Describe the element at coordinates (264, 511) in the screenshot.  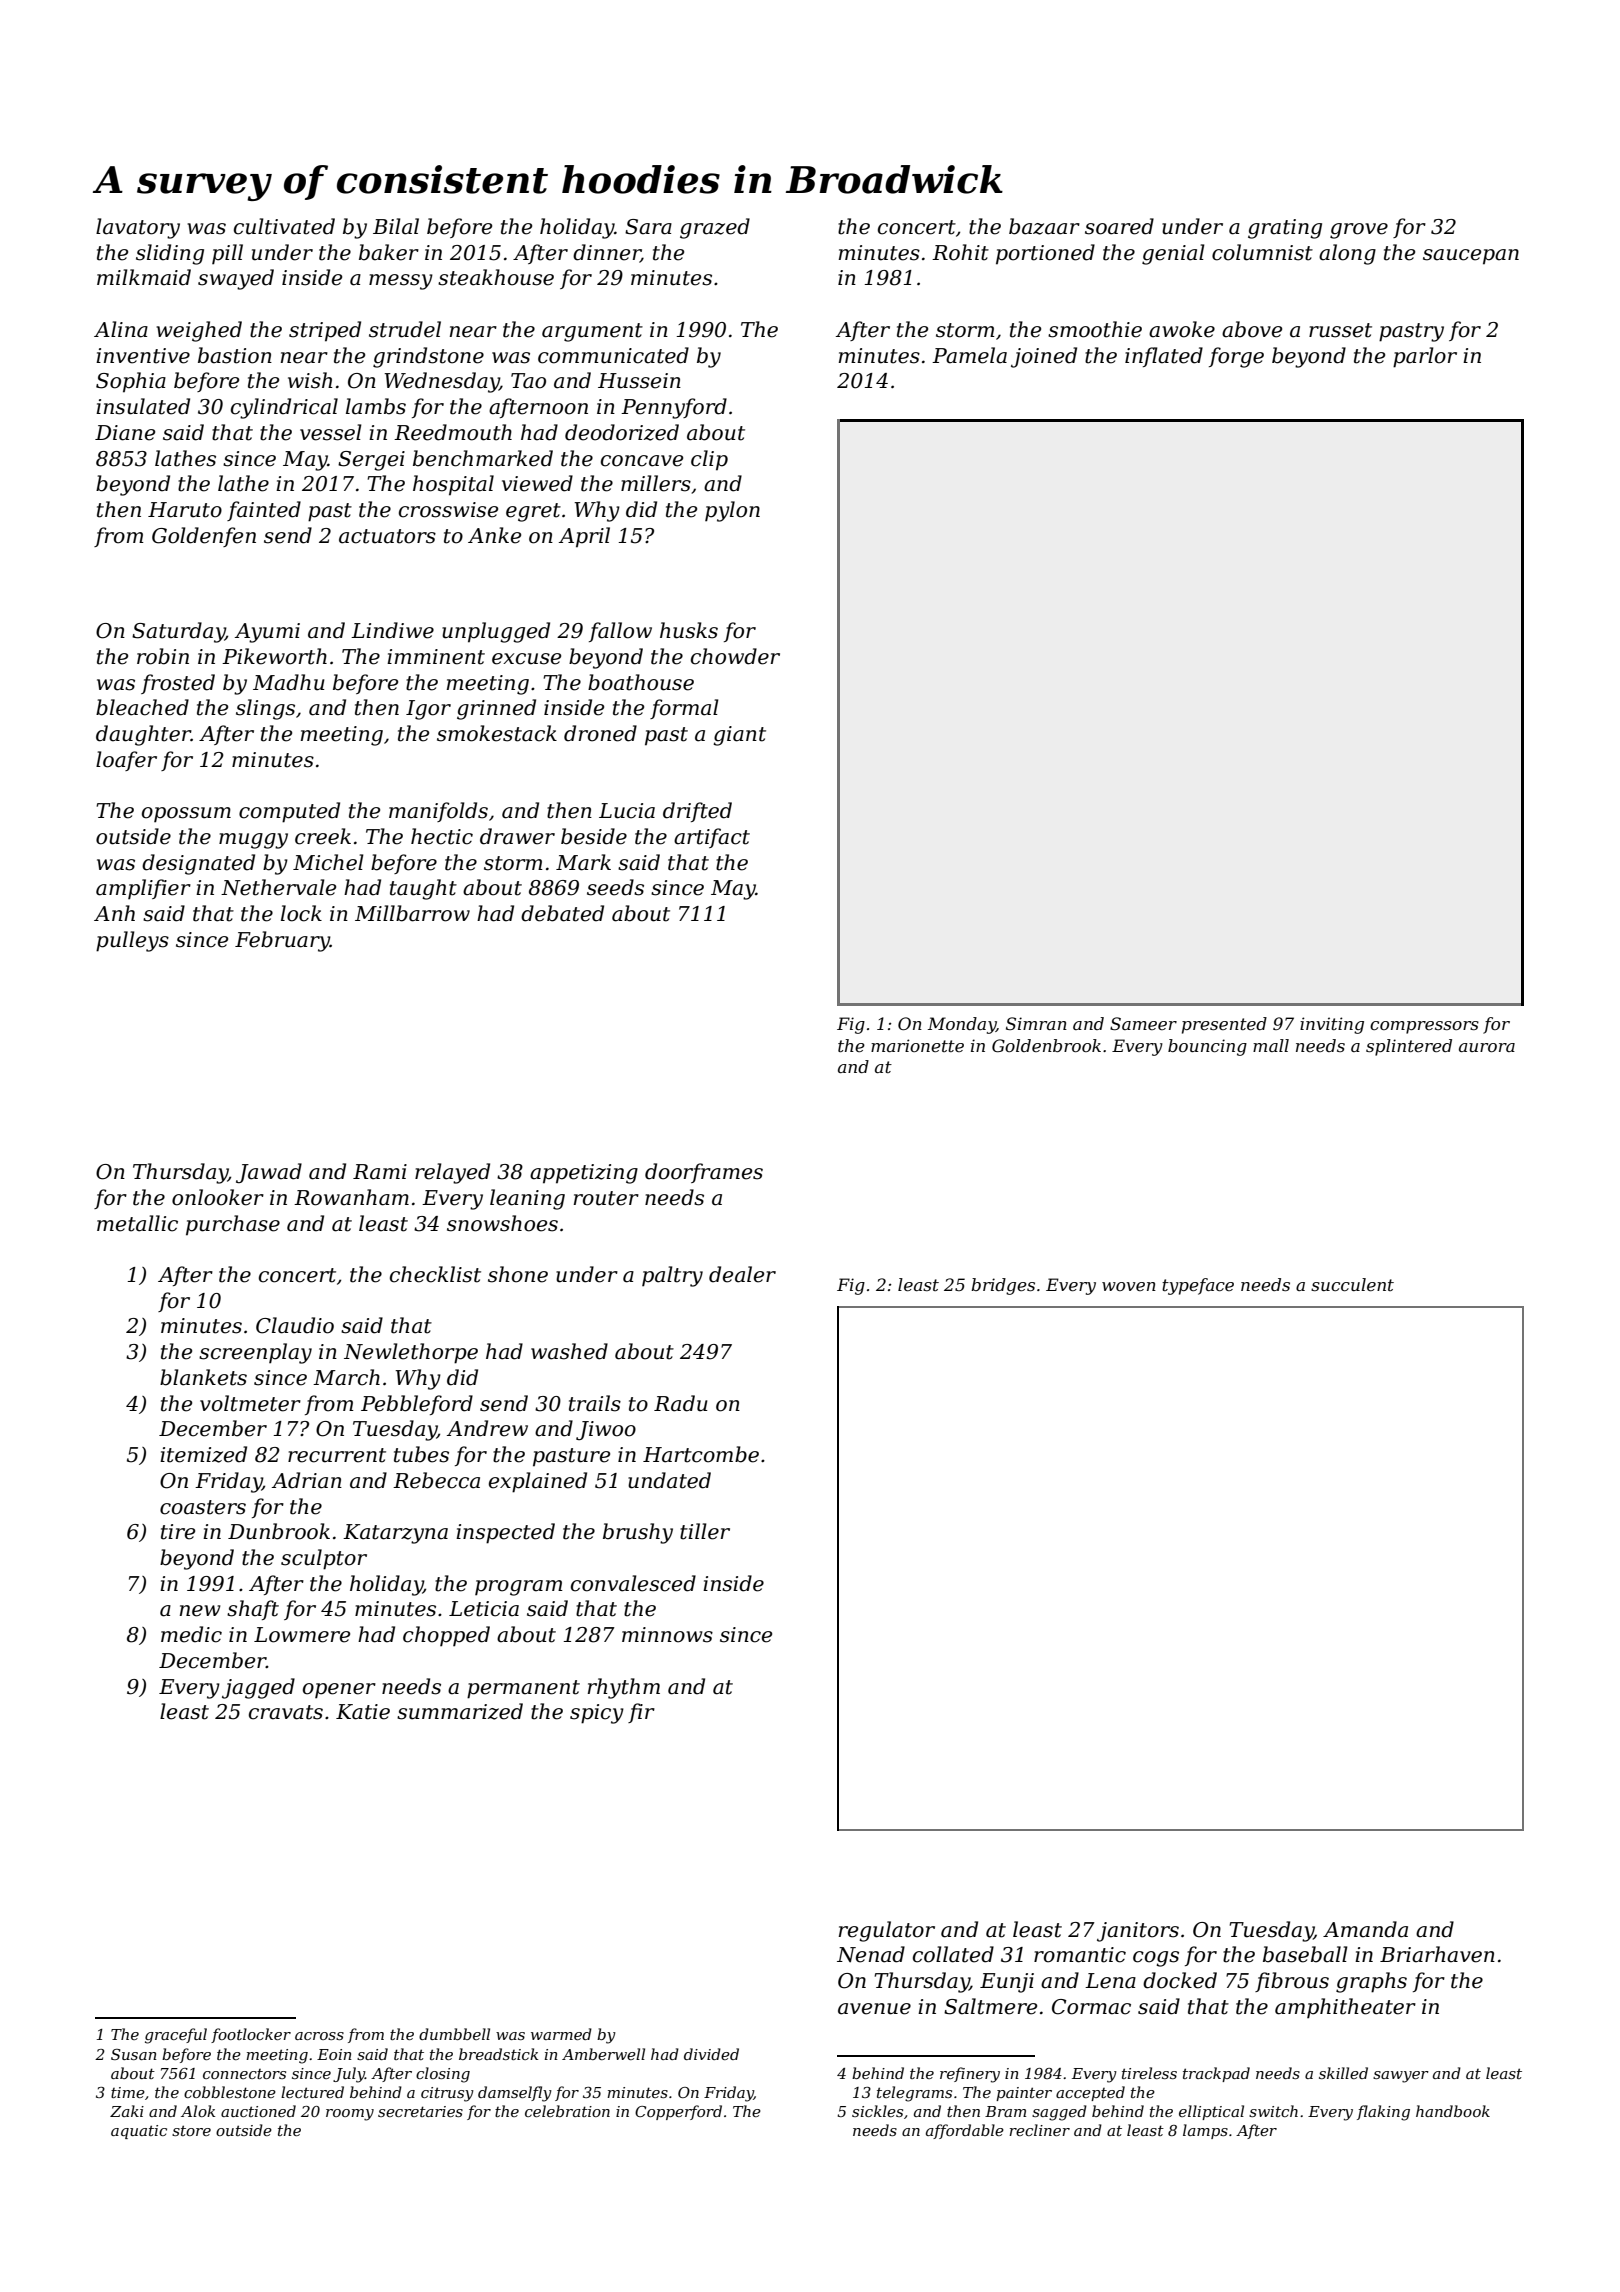
I see `fainted` at that location.
